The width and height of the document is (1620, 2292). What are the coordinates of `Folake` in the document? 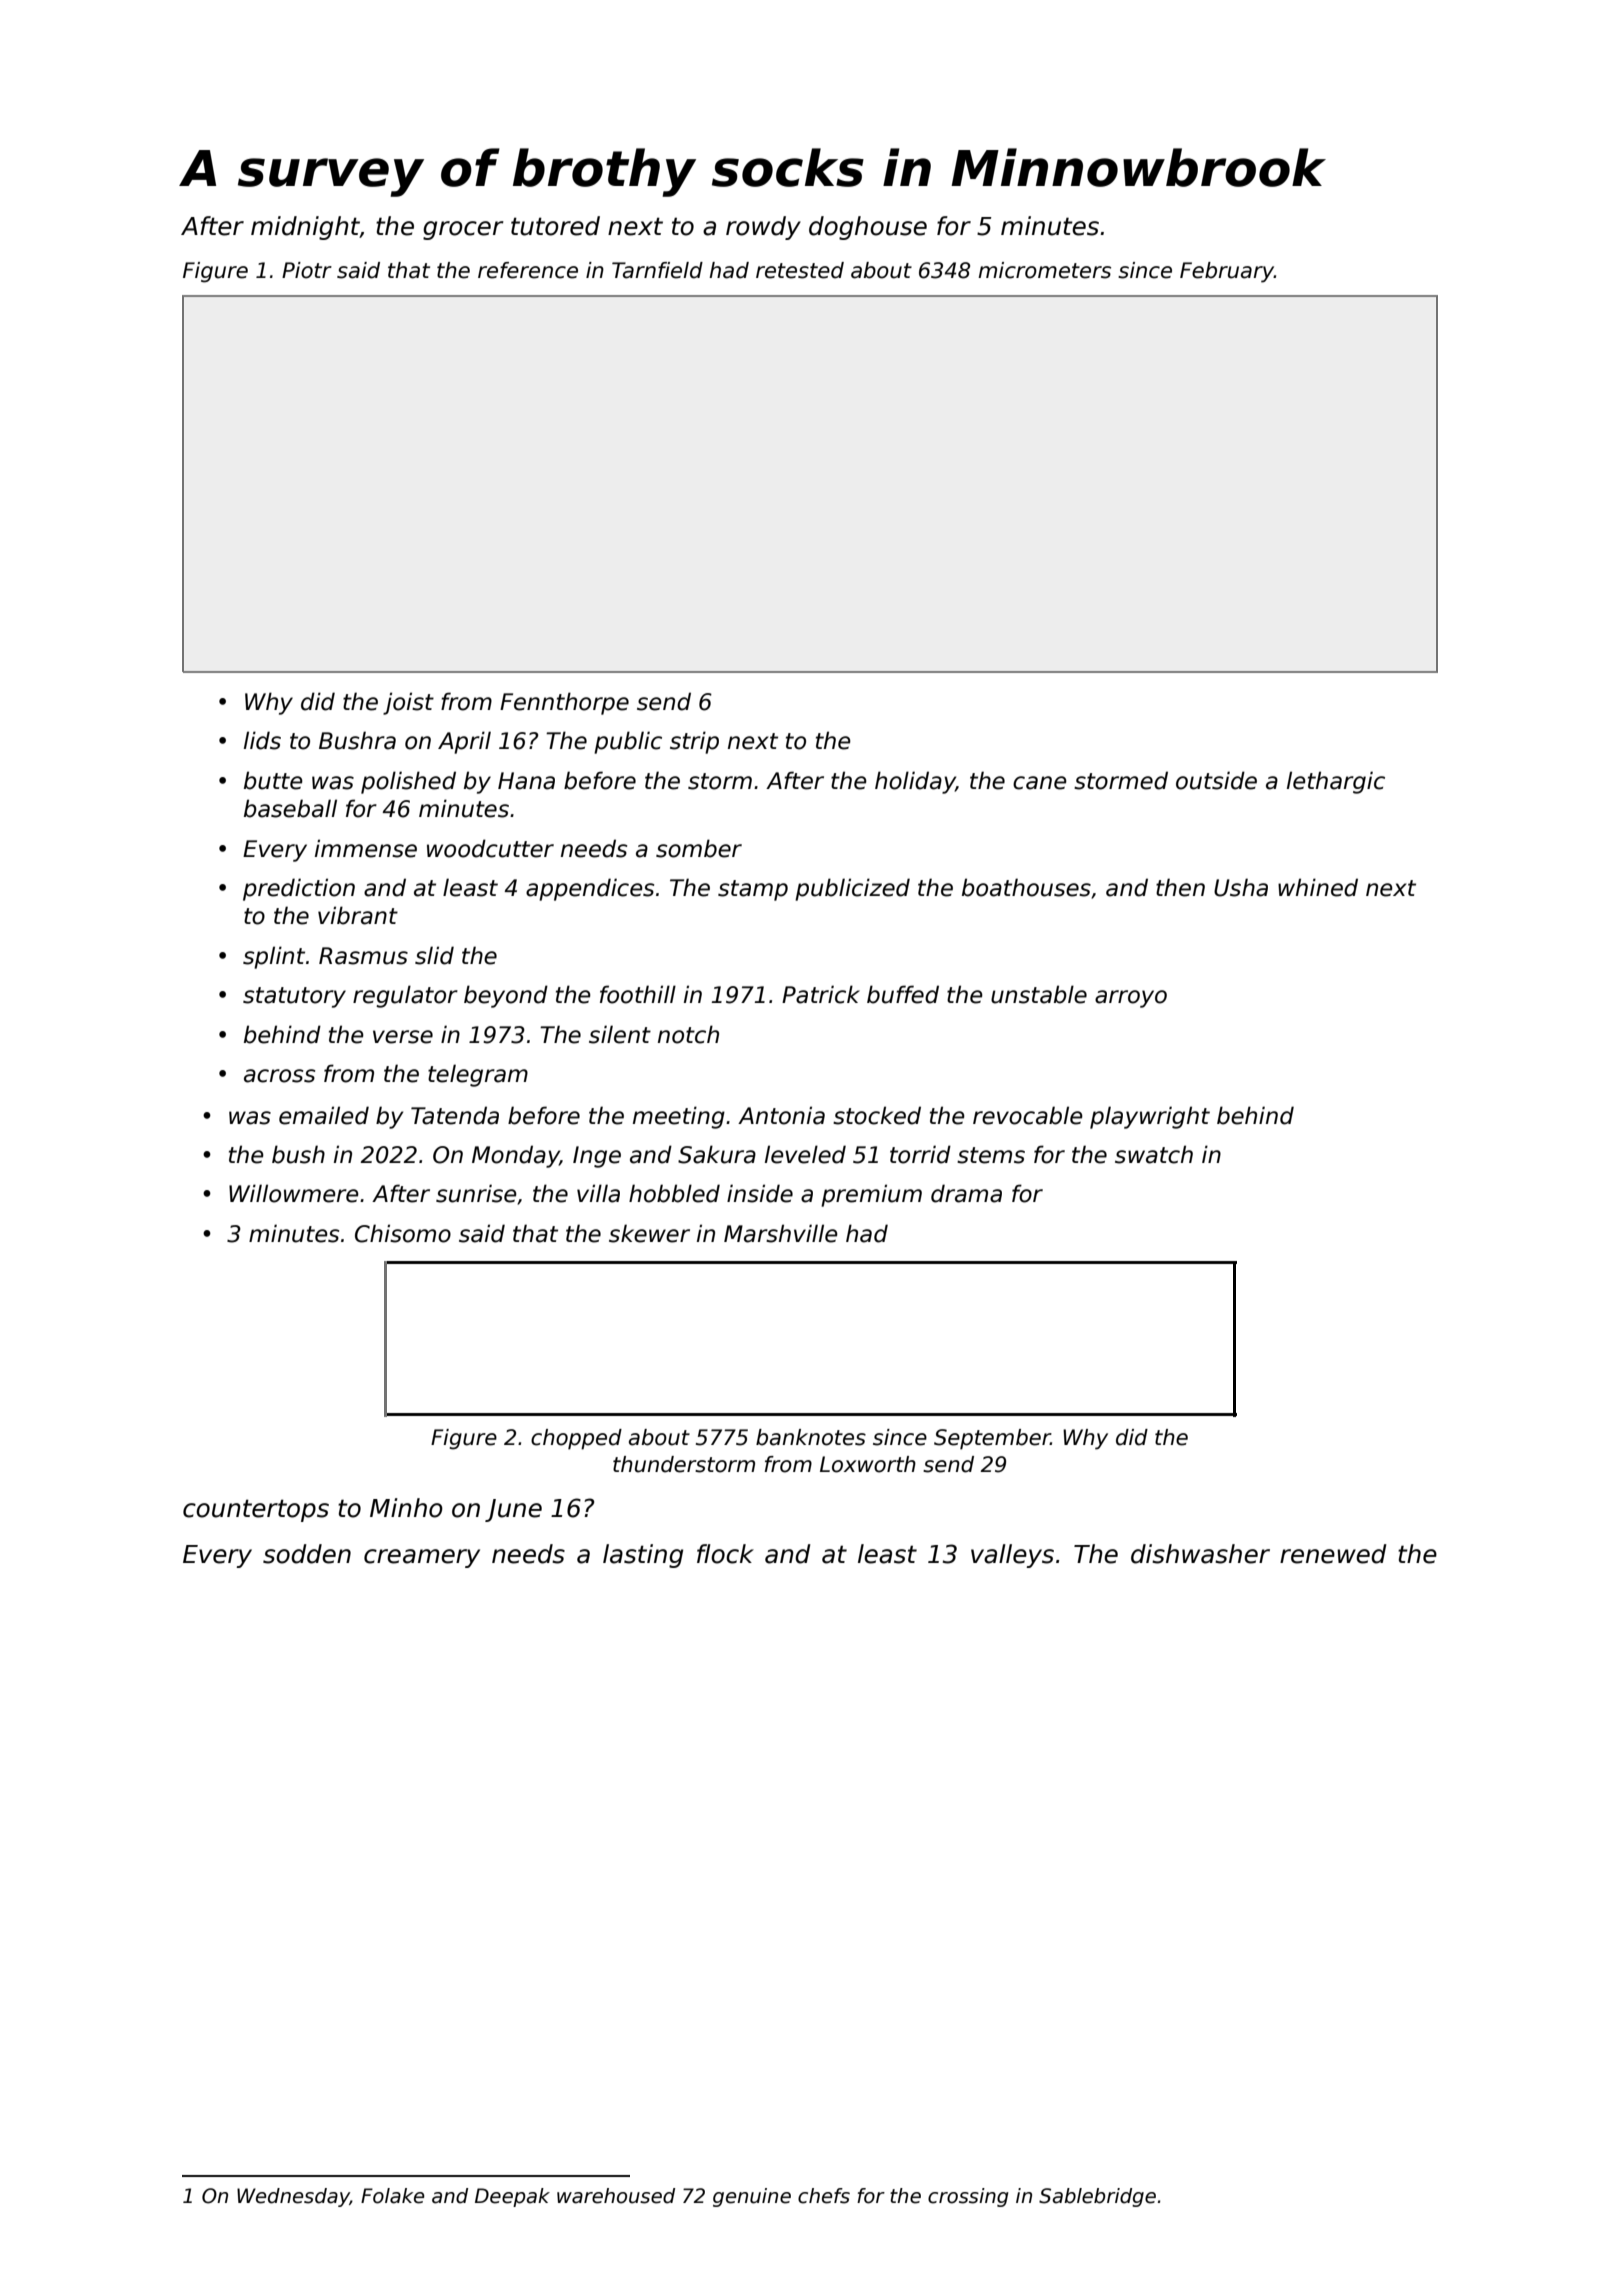 It's located at (393, 2196).
